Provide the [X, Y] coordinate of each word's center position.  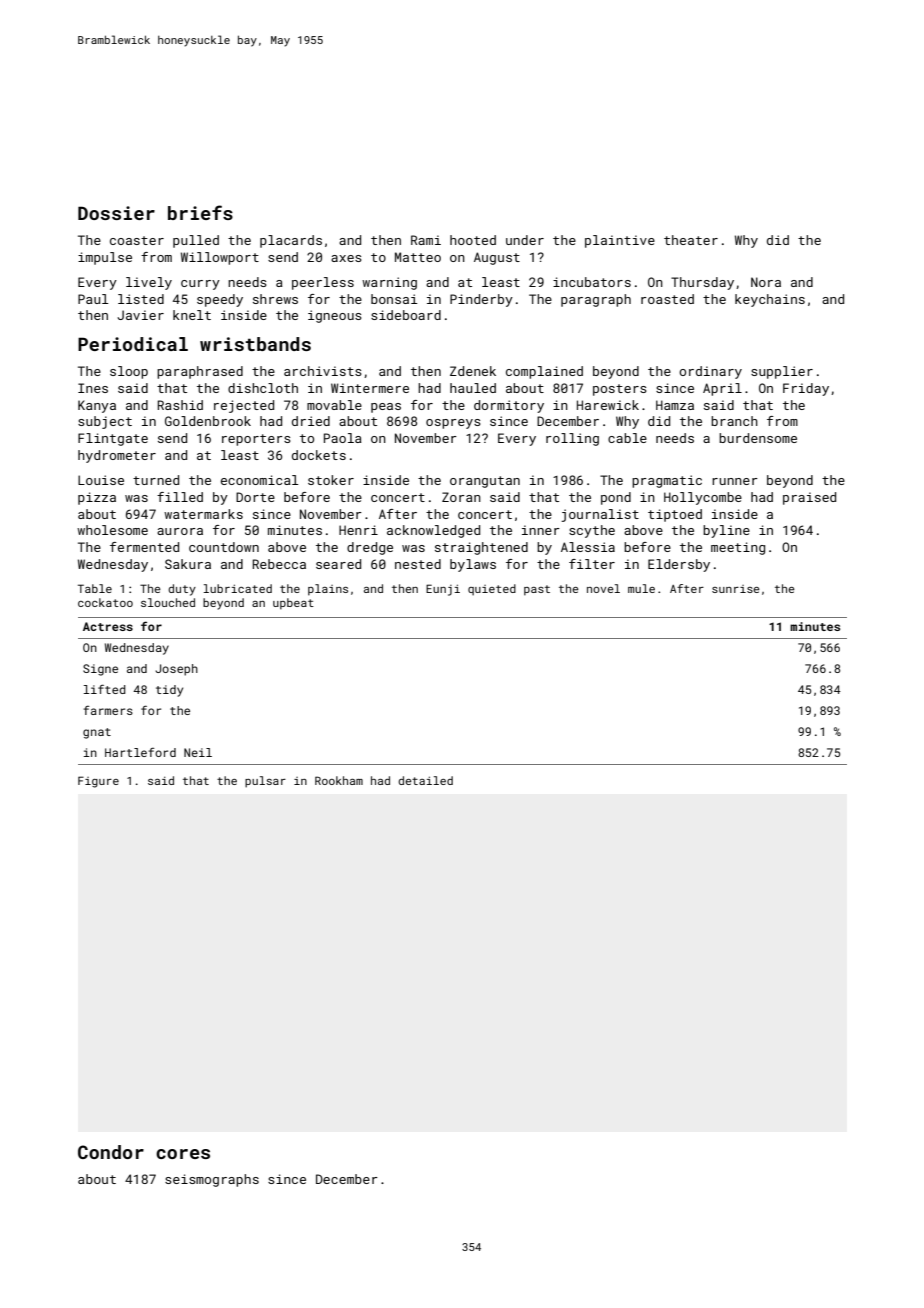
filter [592, 564]
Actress [108, 626]
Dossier [116, 213]
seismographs [212, 1180]
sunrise [736, 589]
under [525, 240]
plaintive [620, 241]
